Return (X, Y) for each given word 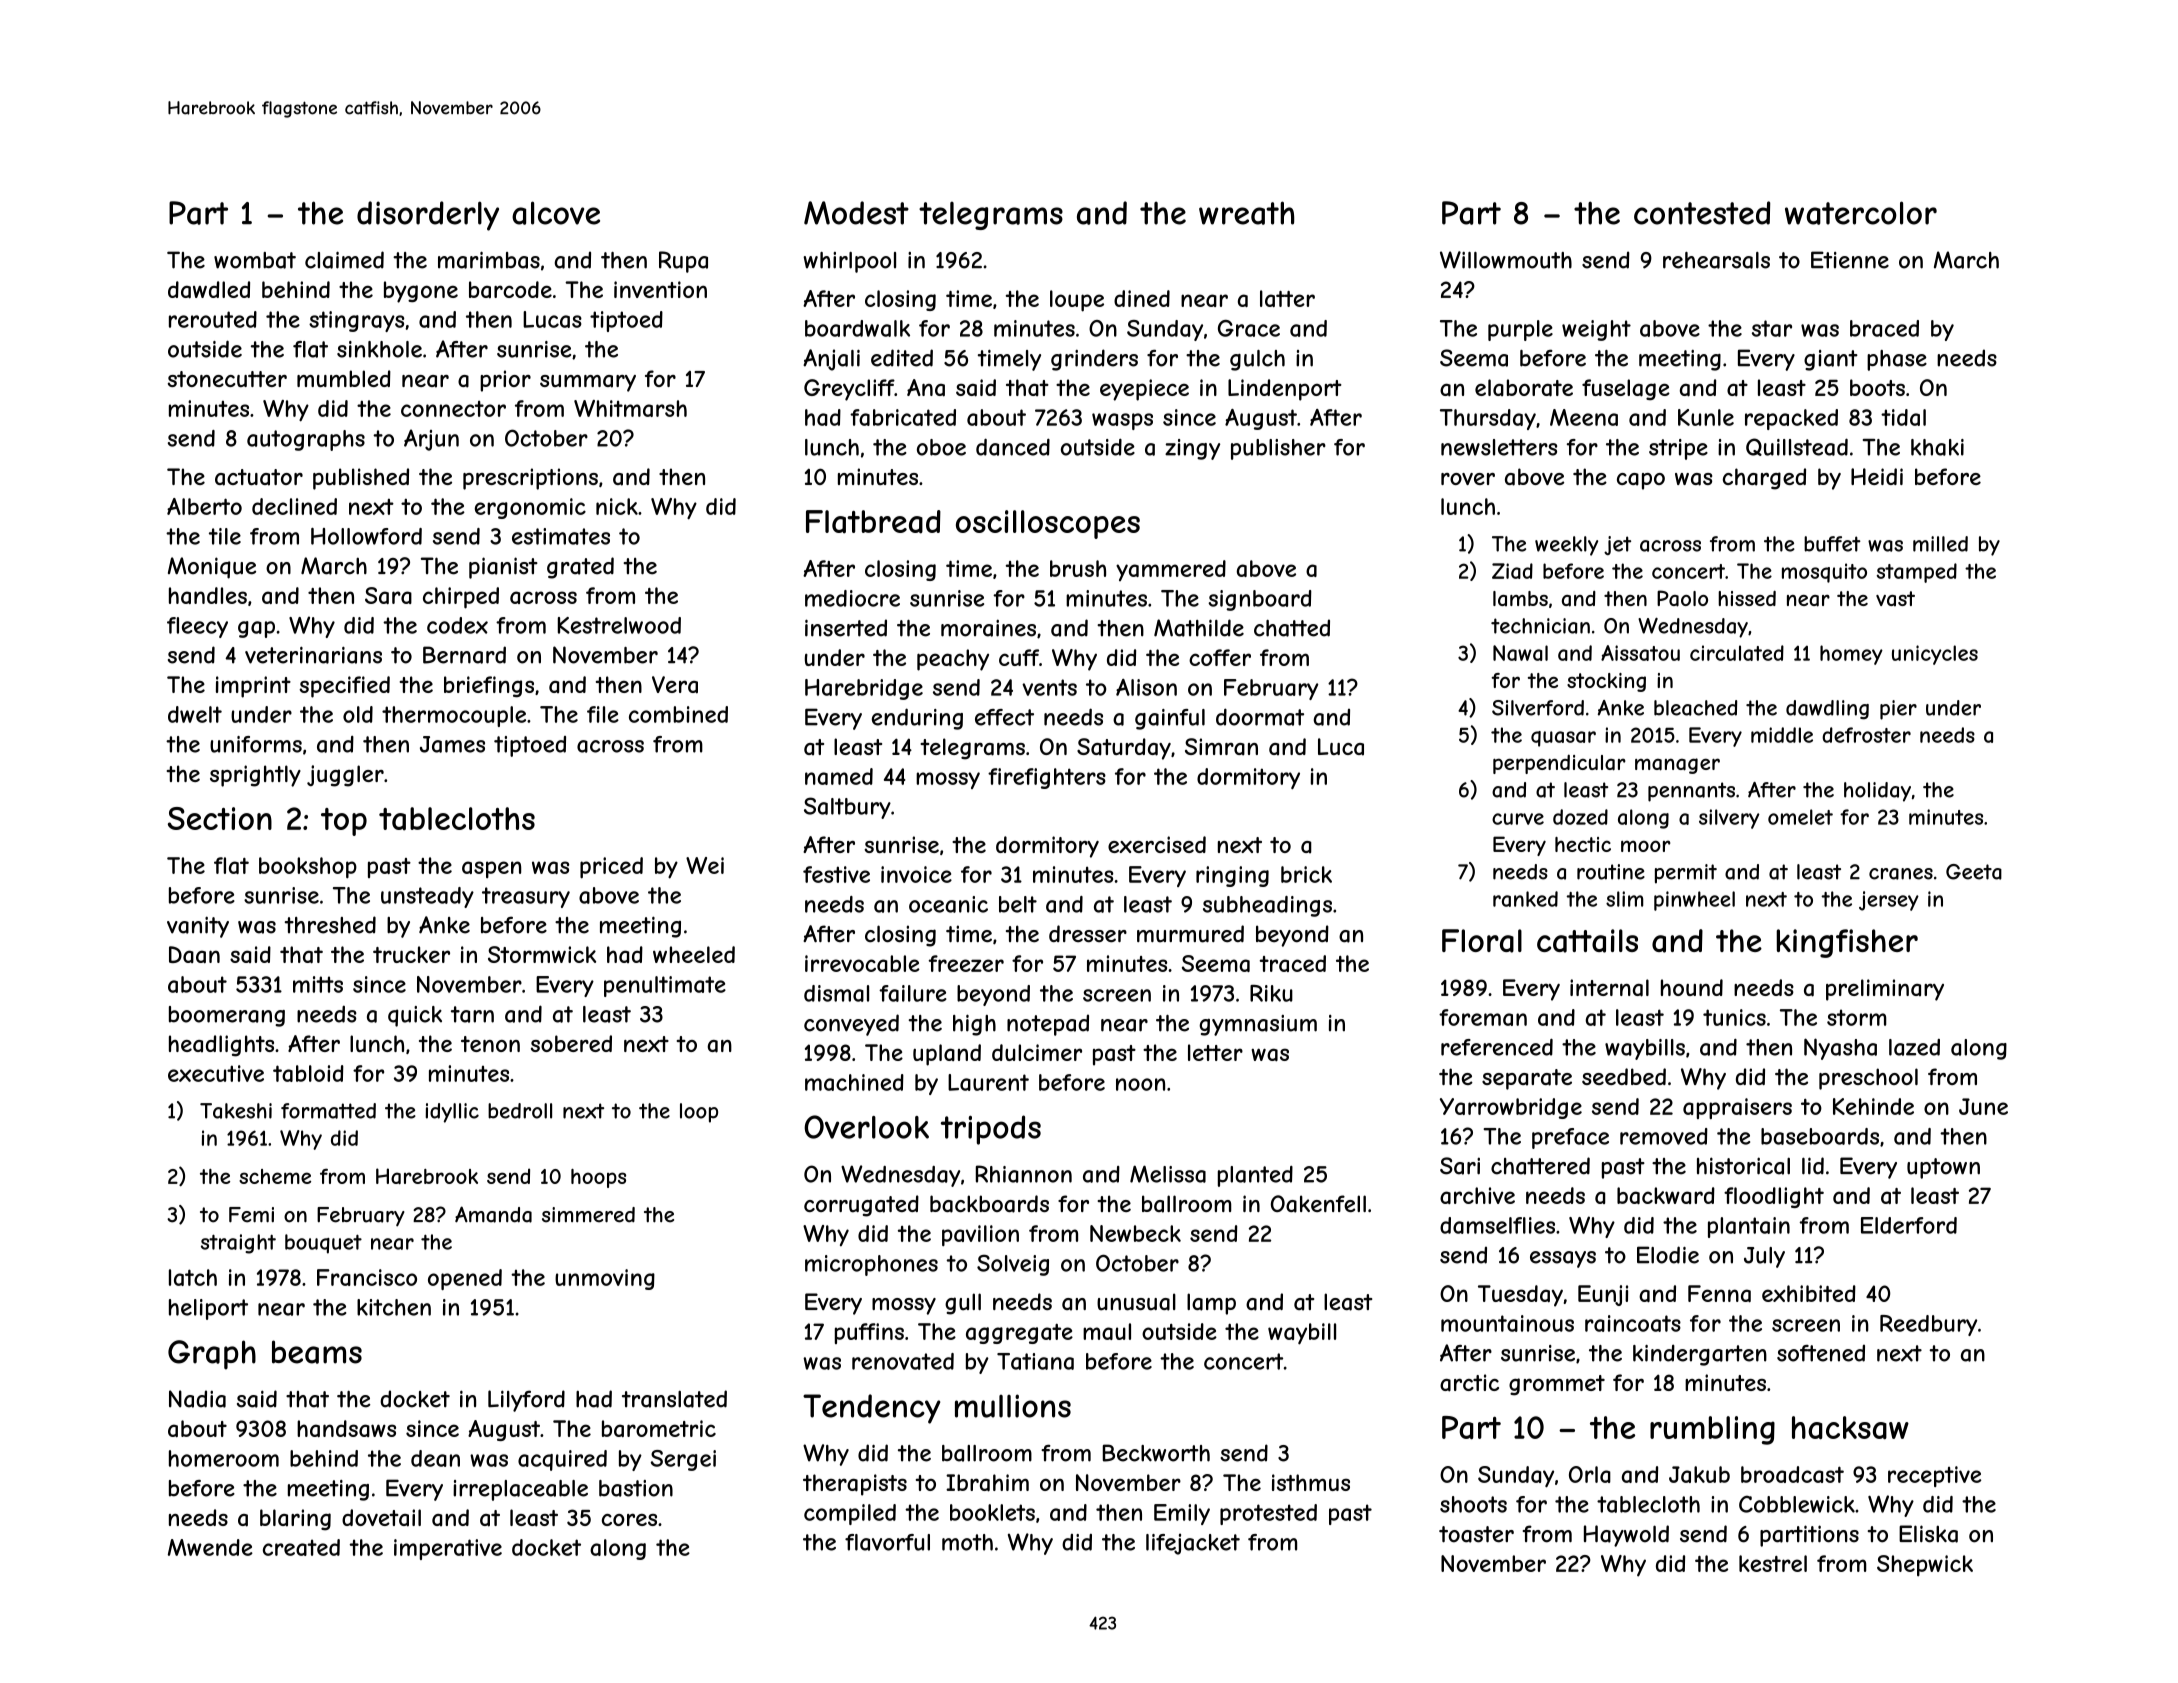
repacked (1791, 419)
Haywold (1626, 1536)
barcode (510, 290)
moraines (988, 628)
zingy (1192, 449)
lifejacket (1193, 1544)
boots (1877, 387)
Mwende (210, 1547)
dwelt (195, 714)
